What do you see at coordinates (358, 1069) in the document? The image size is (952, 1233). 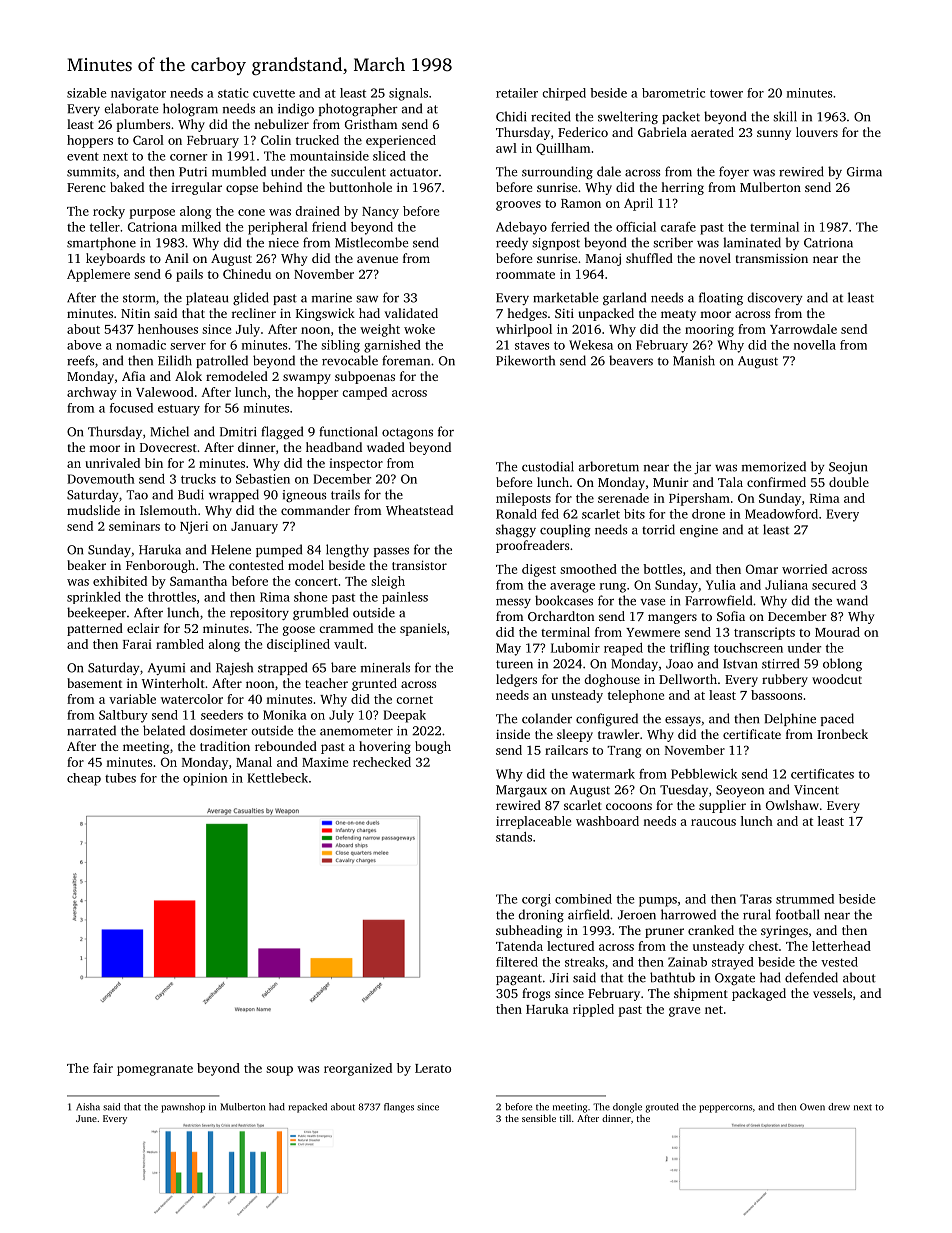 I see `reorganized` at bounding box center [358, 1069].
